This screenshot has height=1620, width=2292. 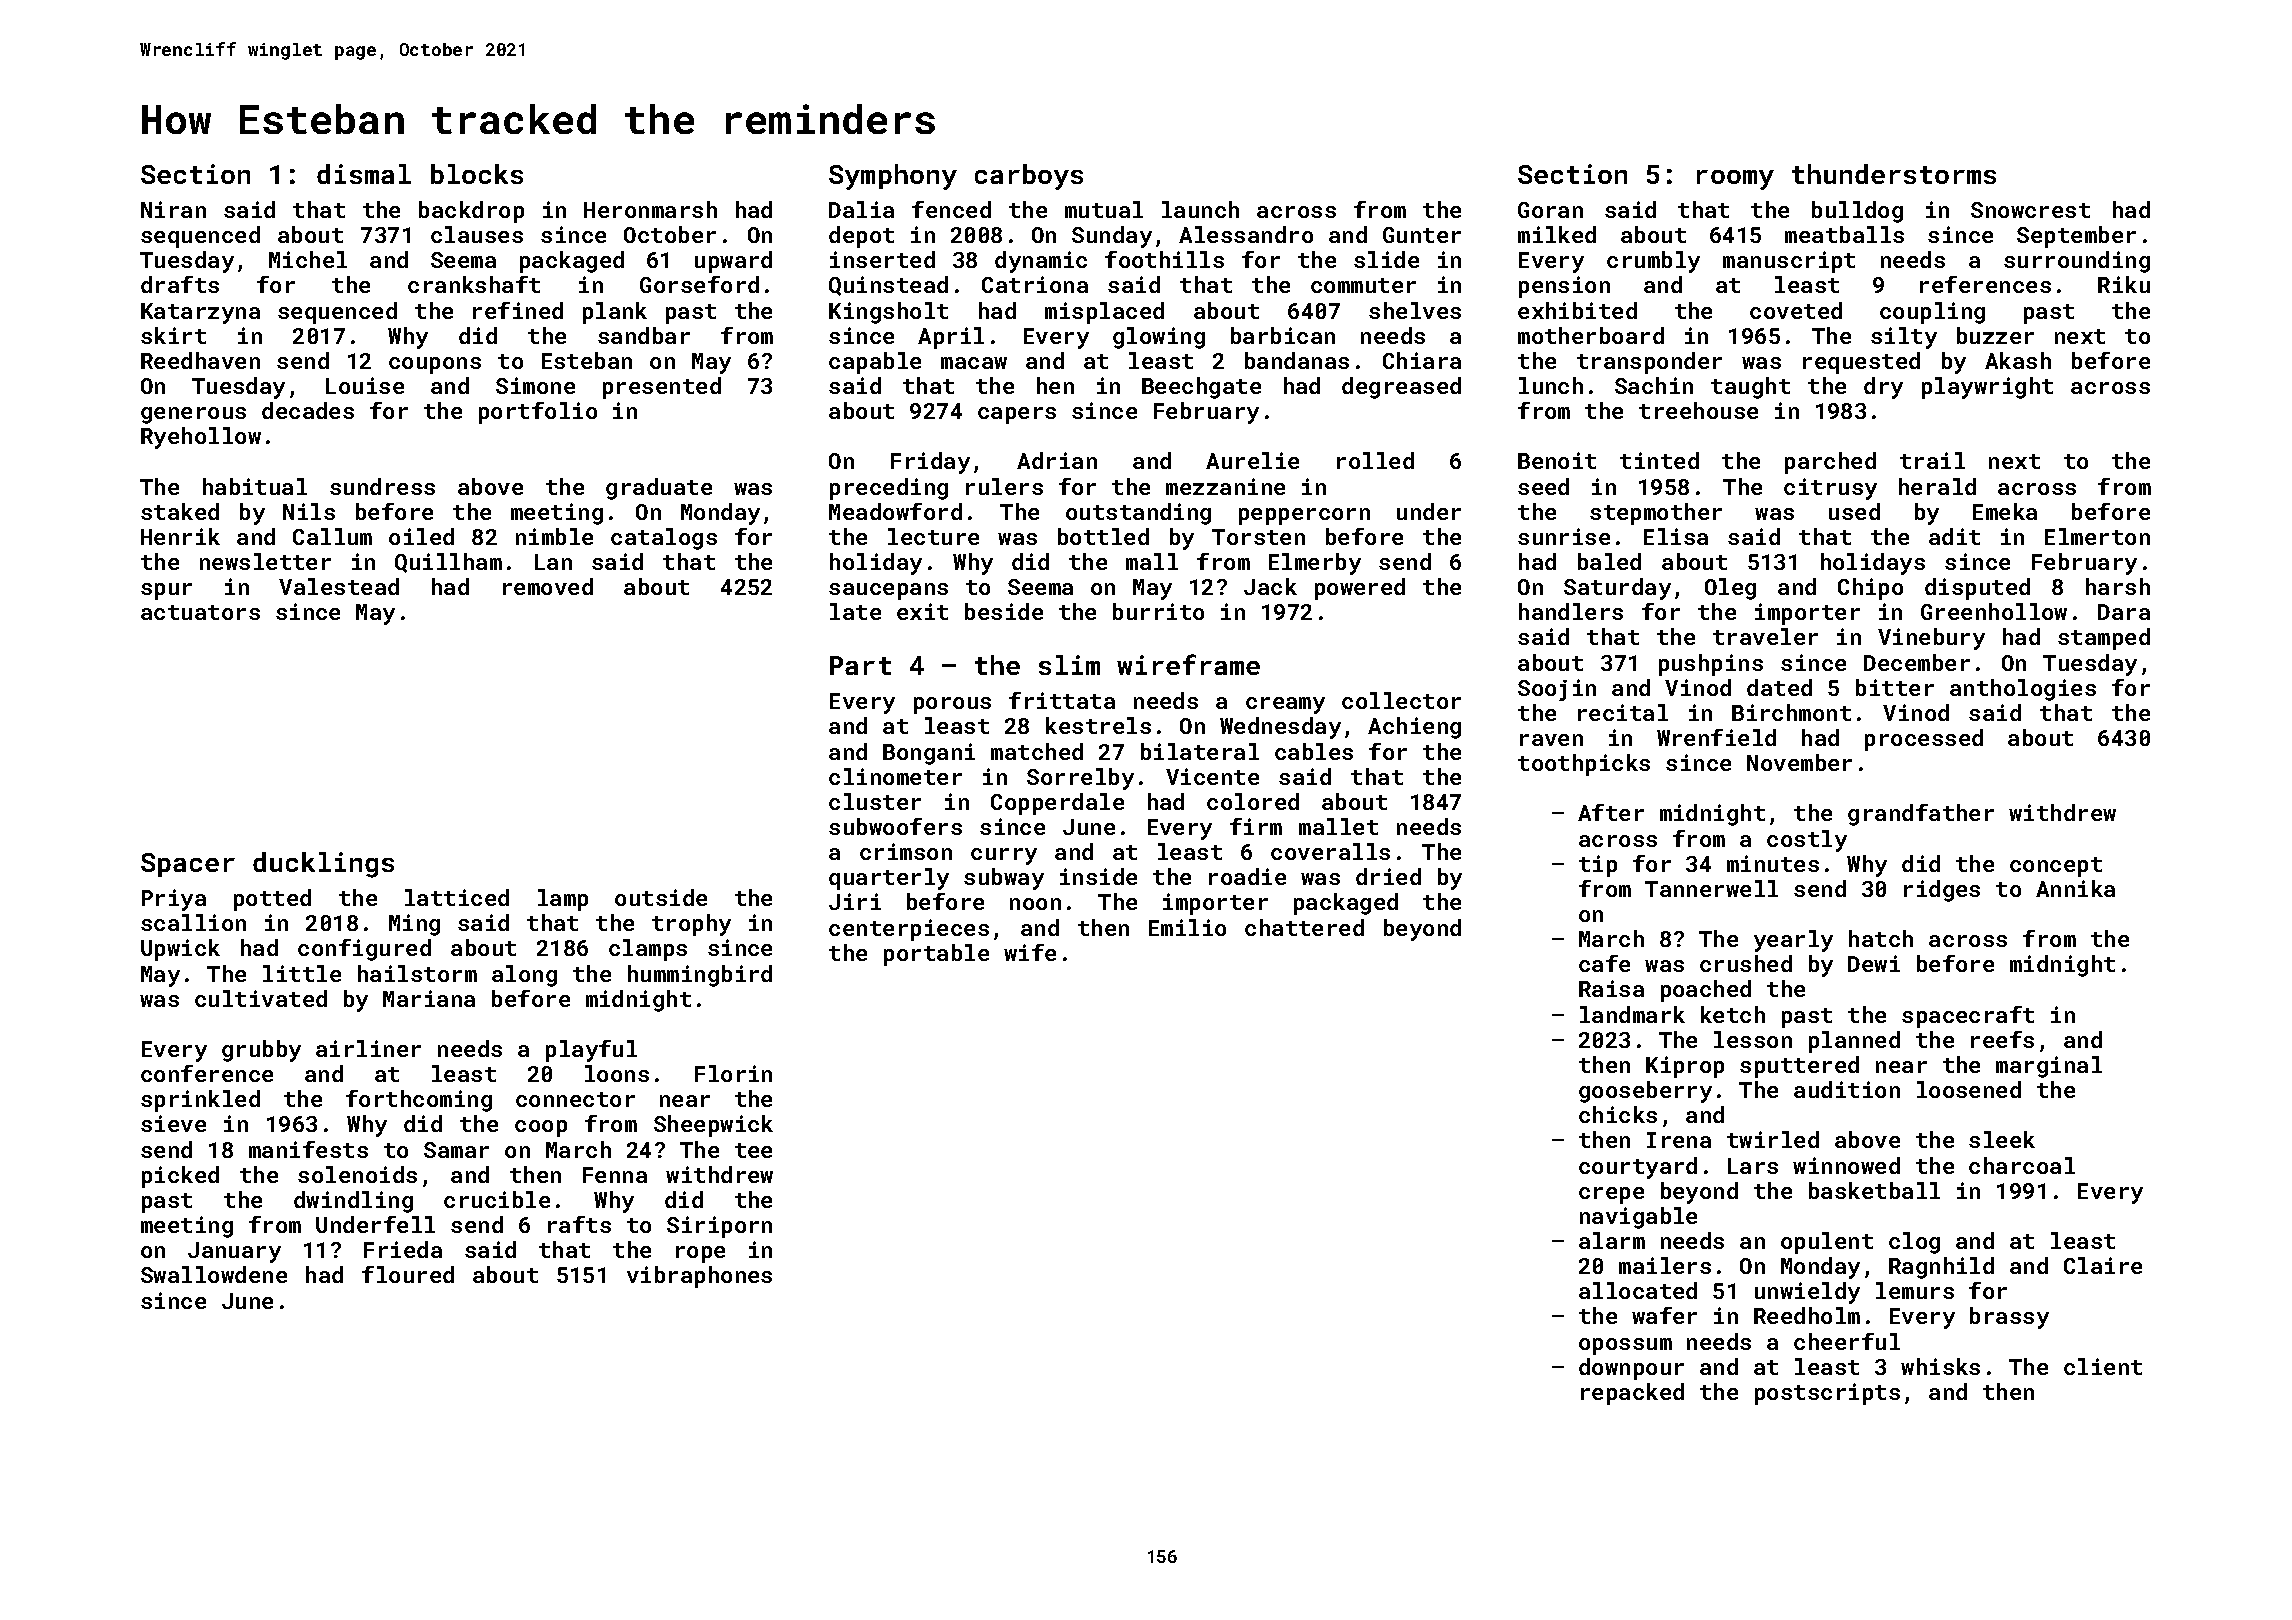 I want to click on dismal, so click(x=364, y=174).
